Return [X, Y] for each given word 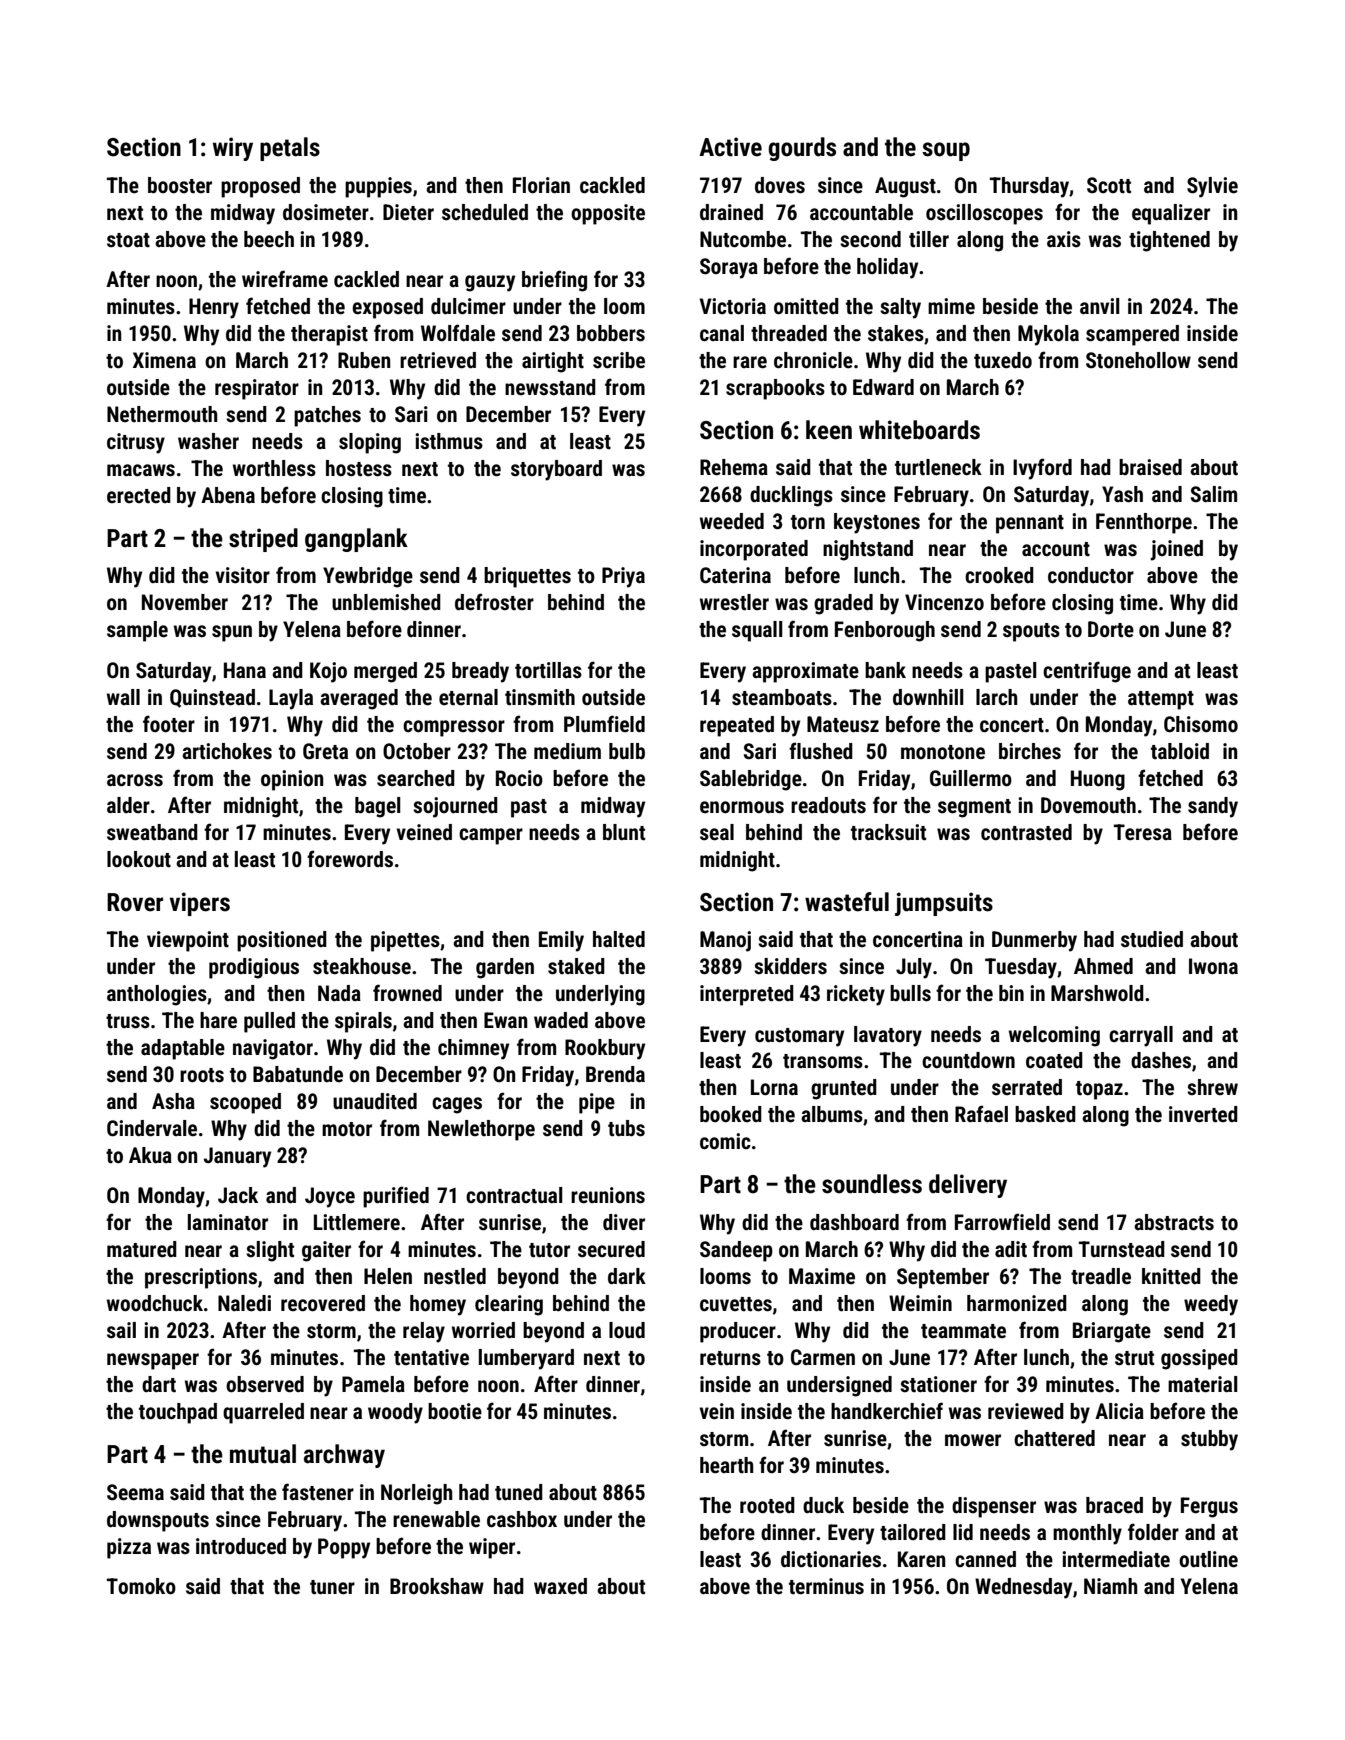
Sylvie [1212, 187]
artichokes [227, 751]
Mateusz [843, 724]
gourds [802, 149]
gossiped [1199, 1359]
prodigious [254, 968]
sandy [1213, 807]
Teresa [1143, 832]
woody [395, 1413]
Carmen [823, 1357]
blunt [624, 832]
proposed [260, 187]
